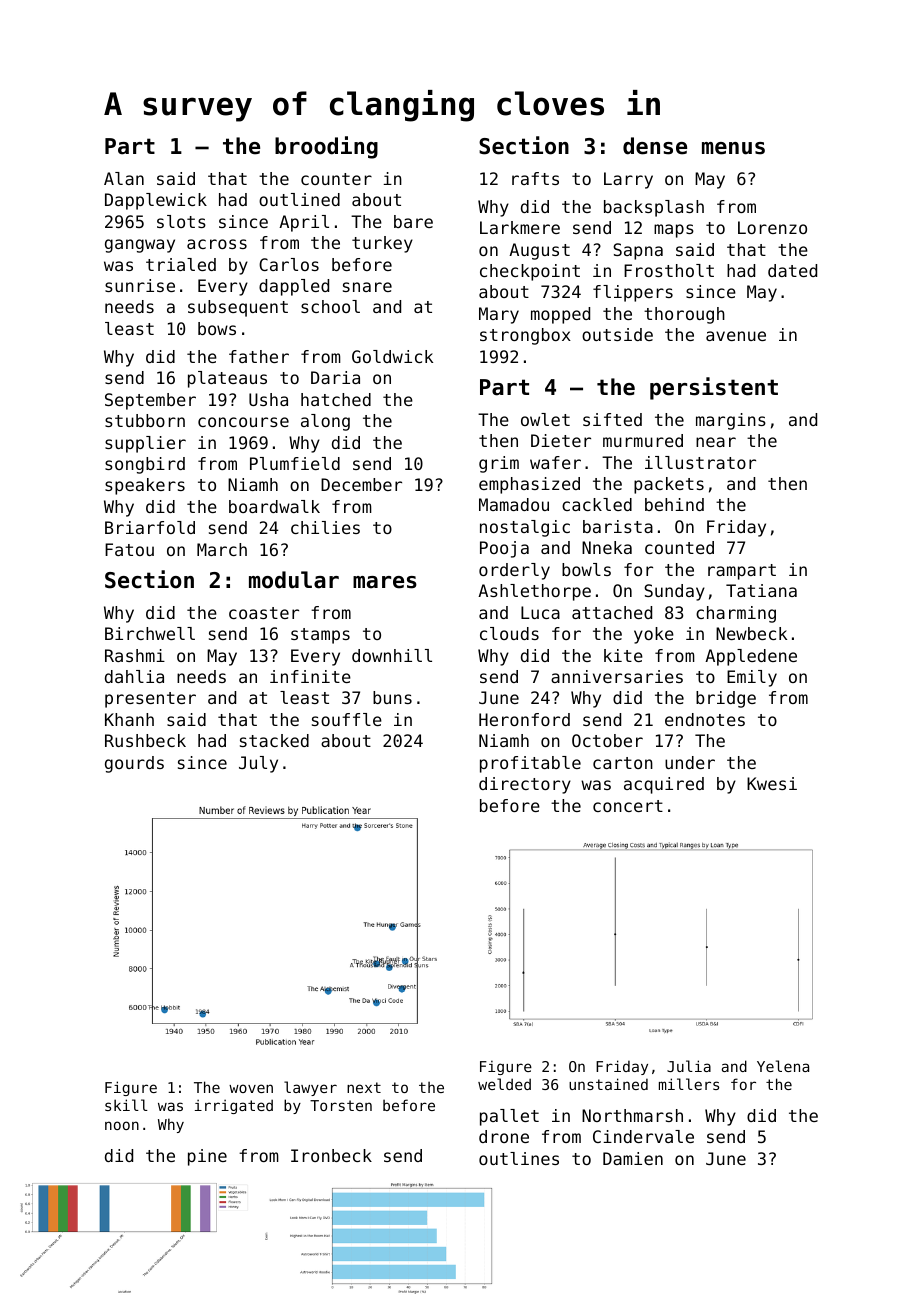  I want to click on gourds, so click(134, 764).
